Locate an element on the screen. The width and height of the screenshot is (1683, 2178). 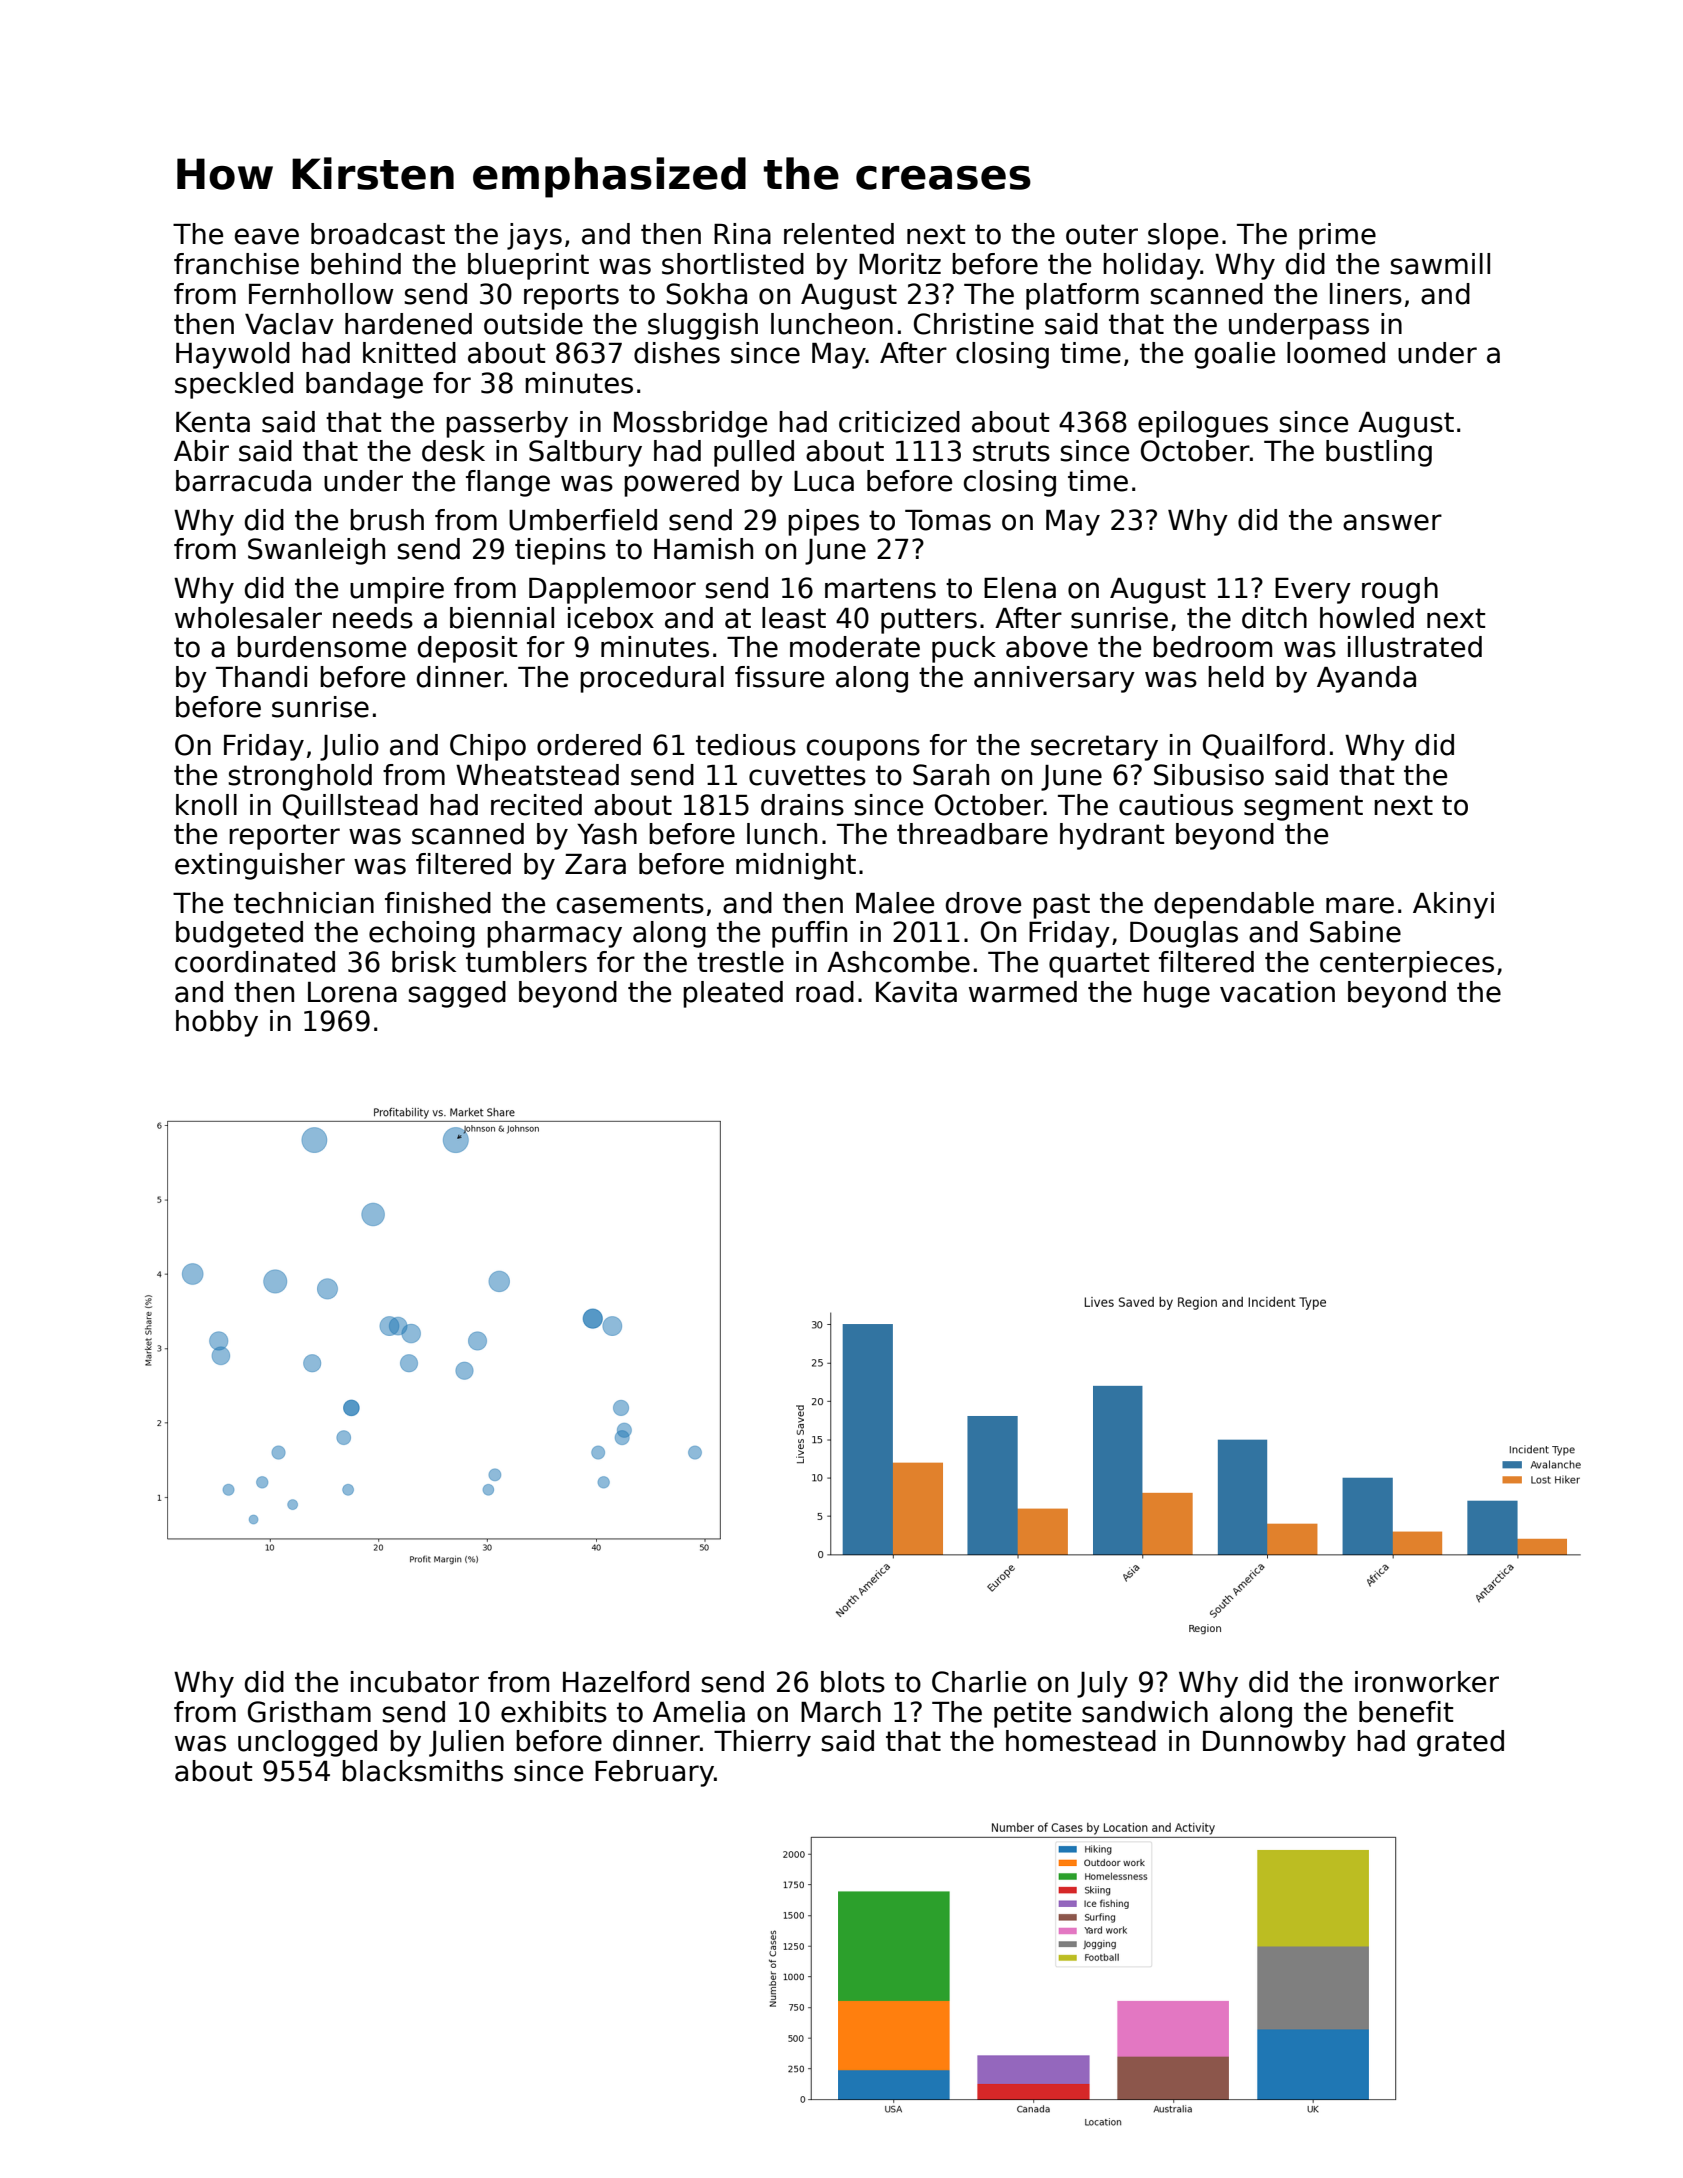
liners is located at coordinates (1366, 294).
